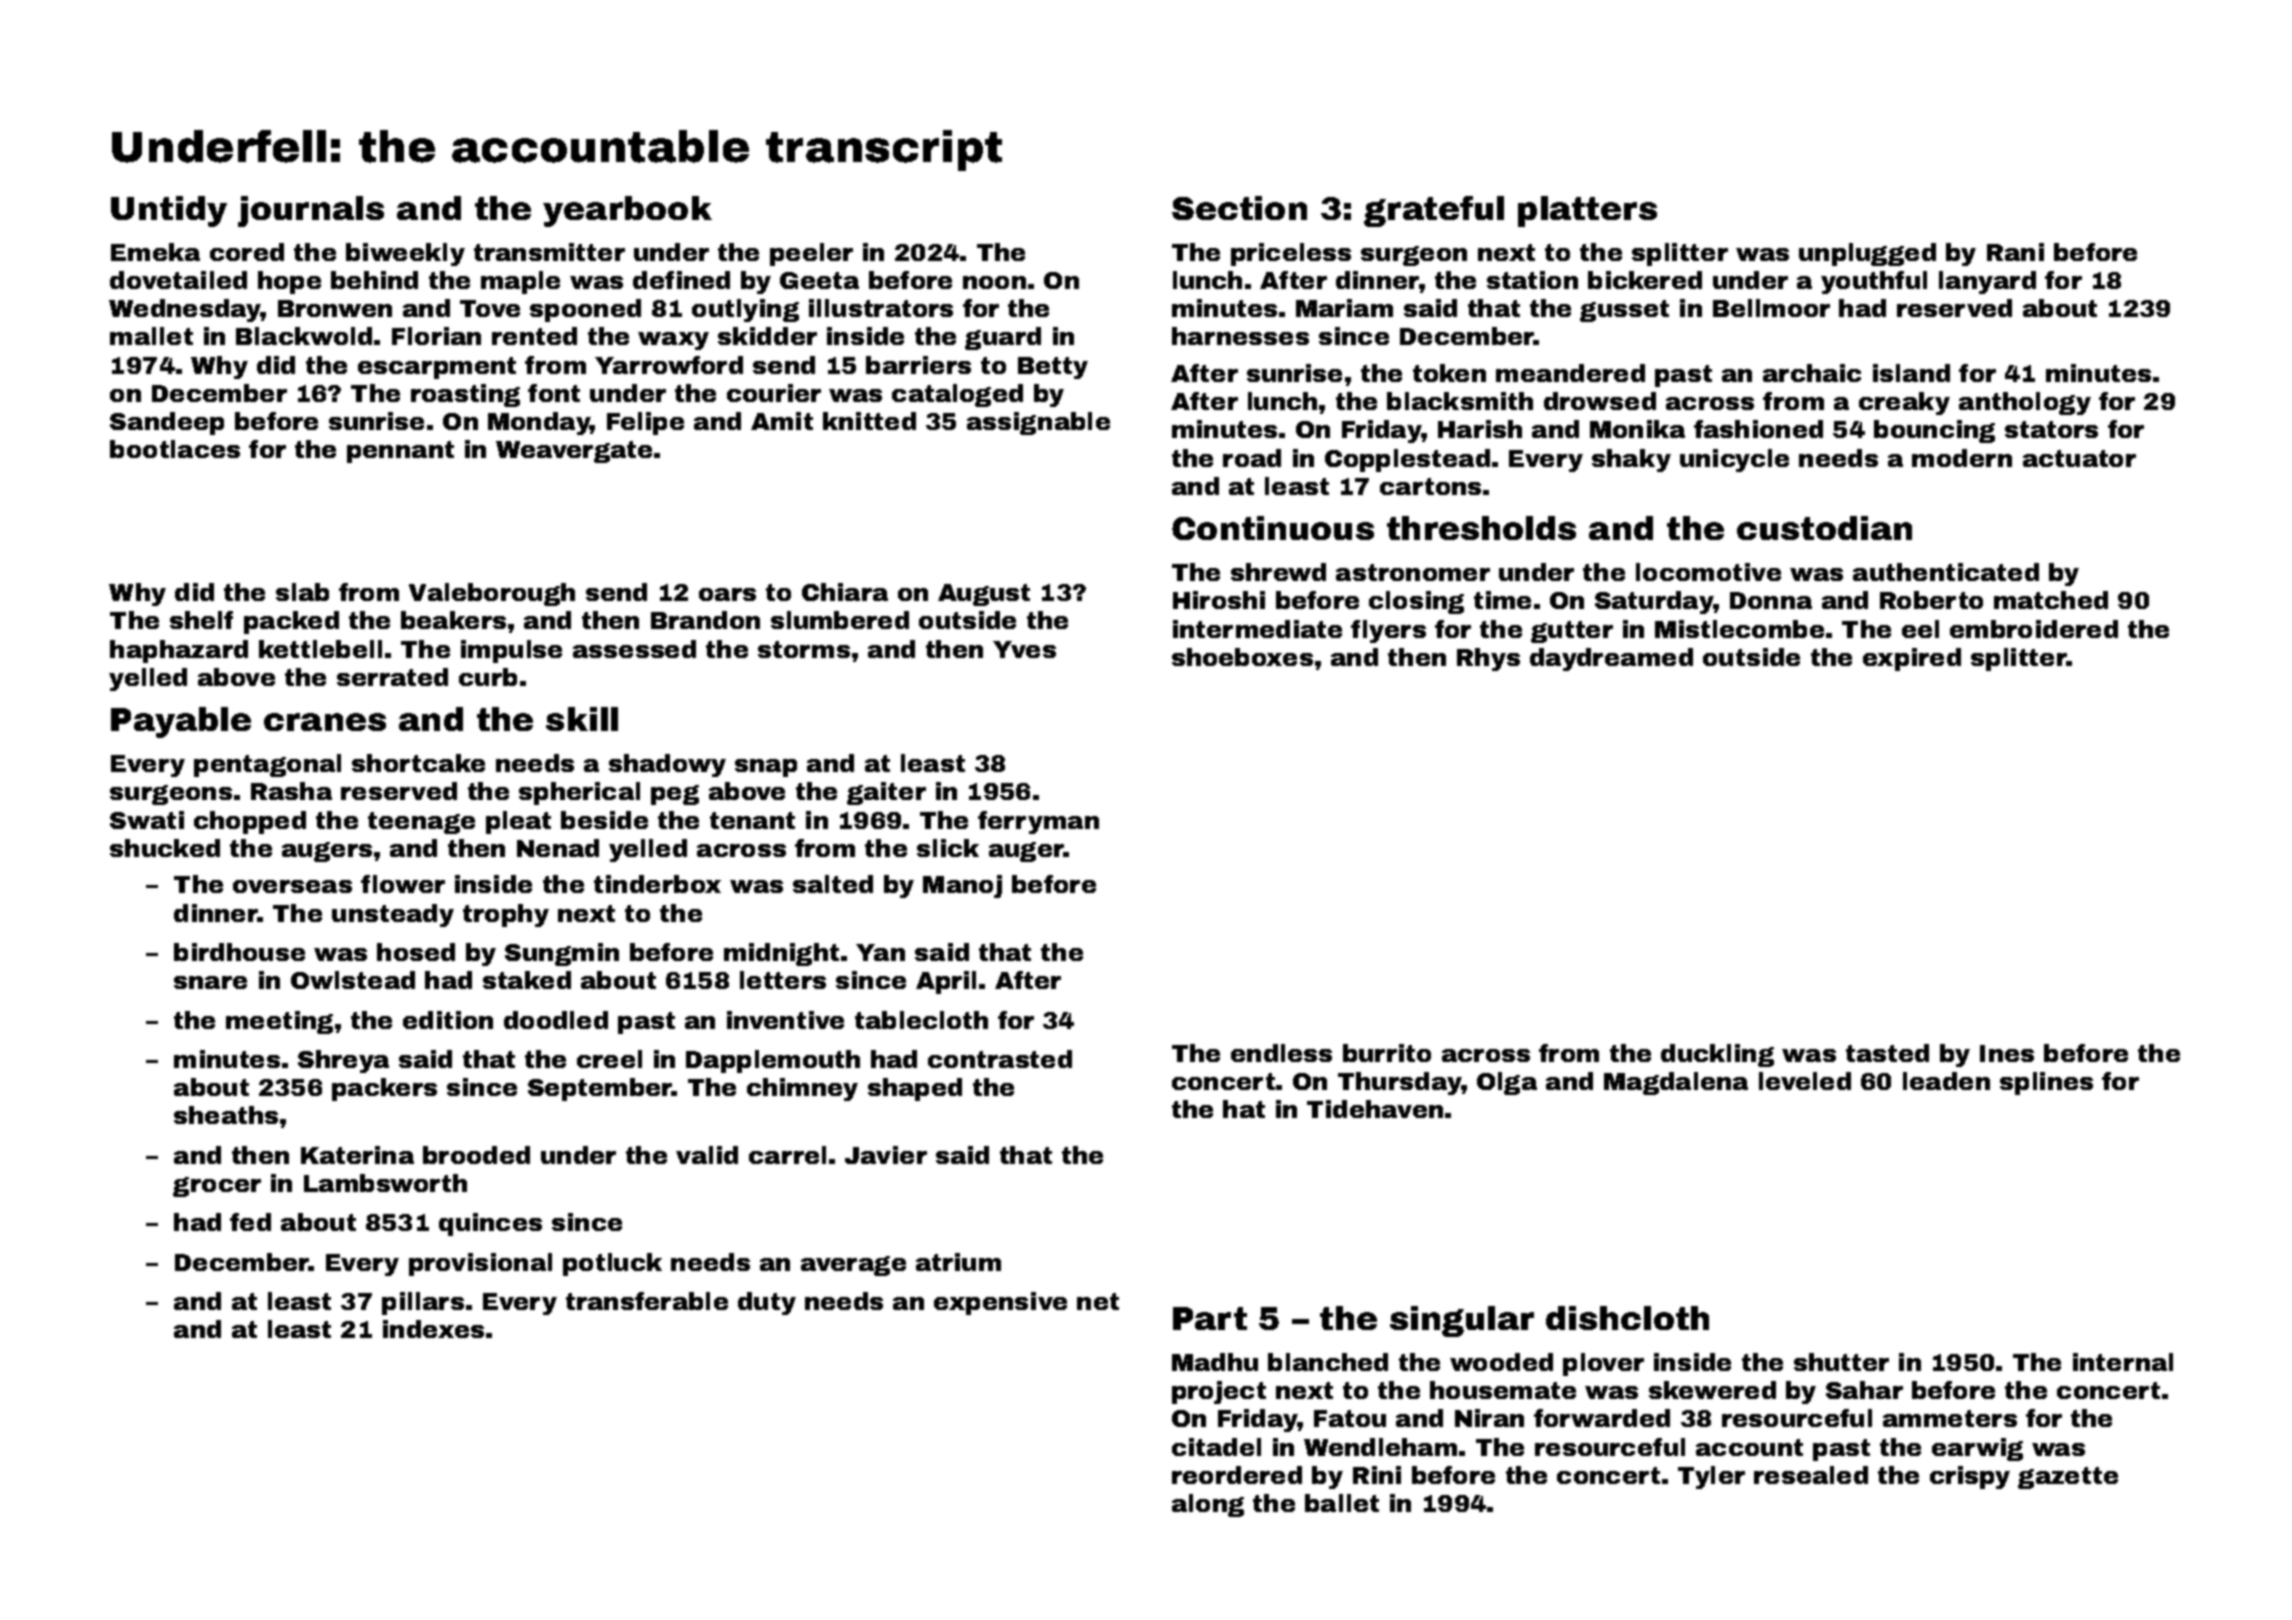 Image resolution: width=2292 pixels, height=1620 pixels. What do you see at coordinates (1434, 211) in the screenshot?
I see `grateful` at bounding box center [1434, 211].
